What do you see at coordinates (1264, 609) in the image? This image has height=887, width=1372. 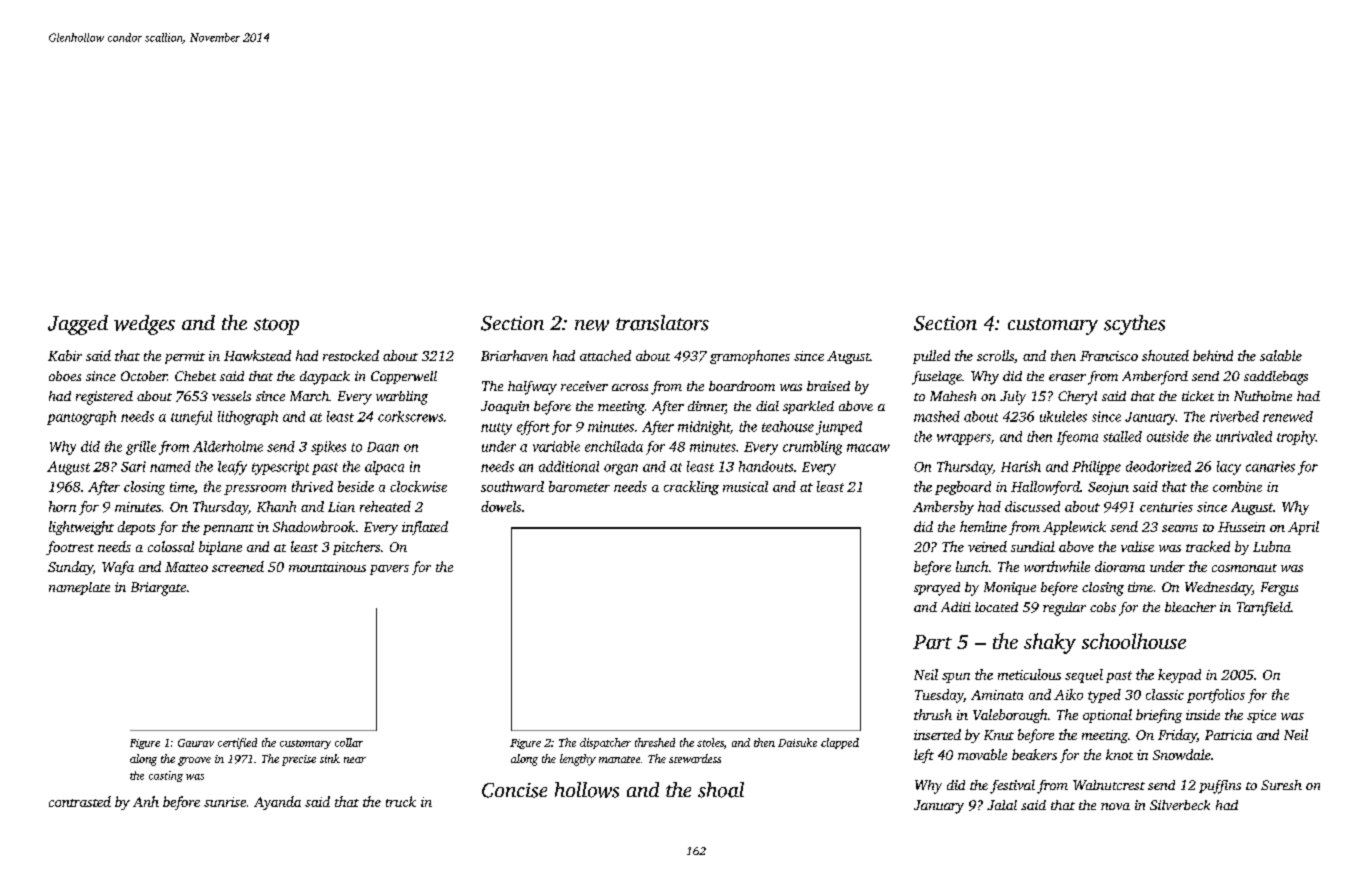 I see `Tarnfield` at bounding box center [1264, 609].
